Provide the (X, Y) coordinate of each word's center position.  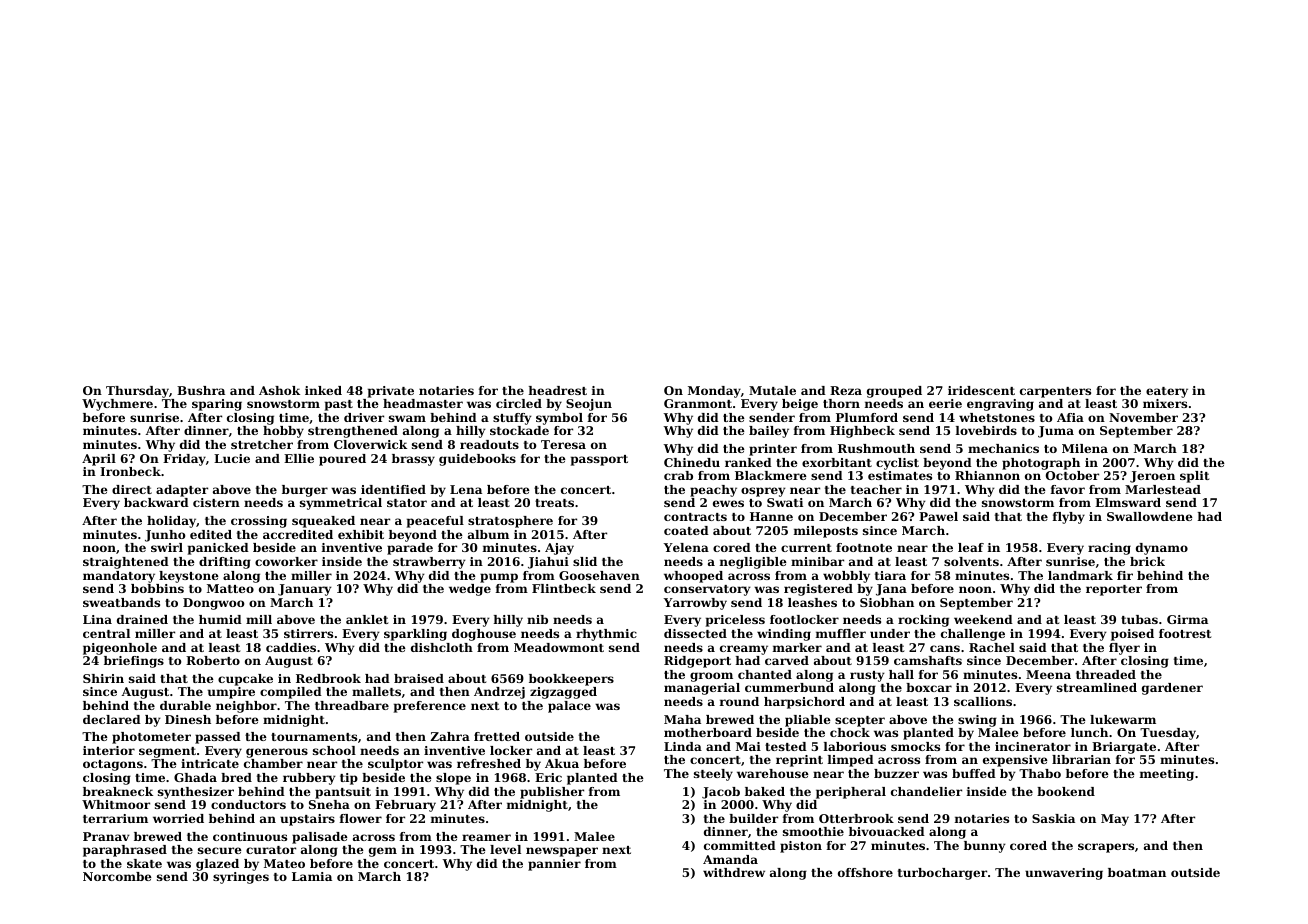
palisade (320, 838)
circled (519, 403)
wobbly (846, 577)
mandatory (119, 577)
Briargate (1124, 748)
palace (569, 707)
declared (112, 719)
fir (1125, 575)
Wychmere (117, 405)
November (1143, 417)
